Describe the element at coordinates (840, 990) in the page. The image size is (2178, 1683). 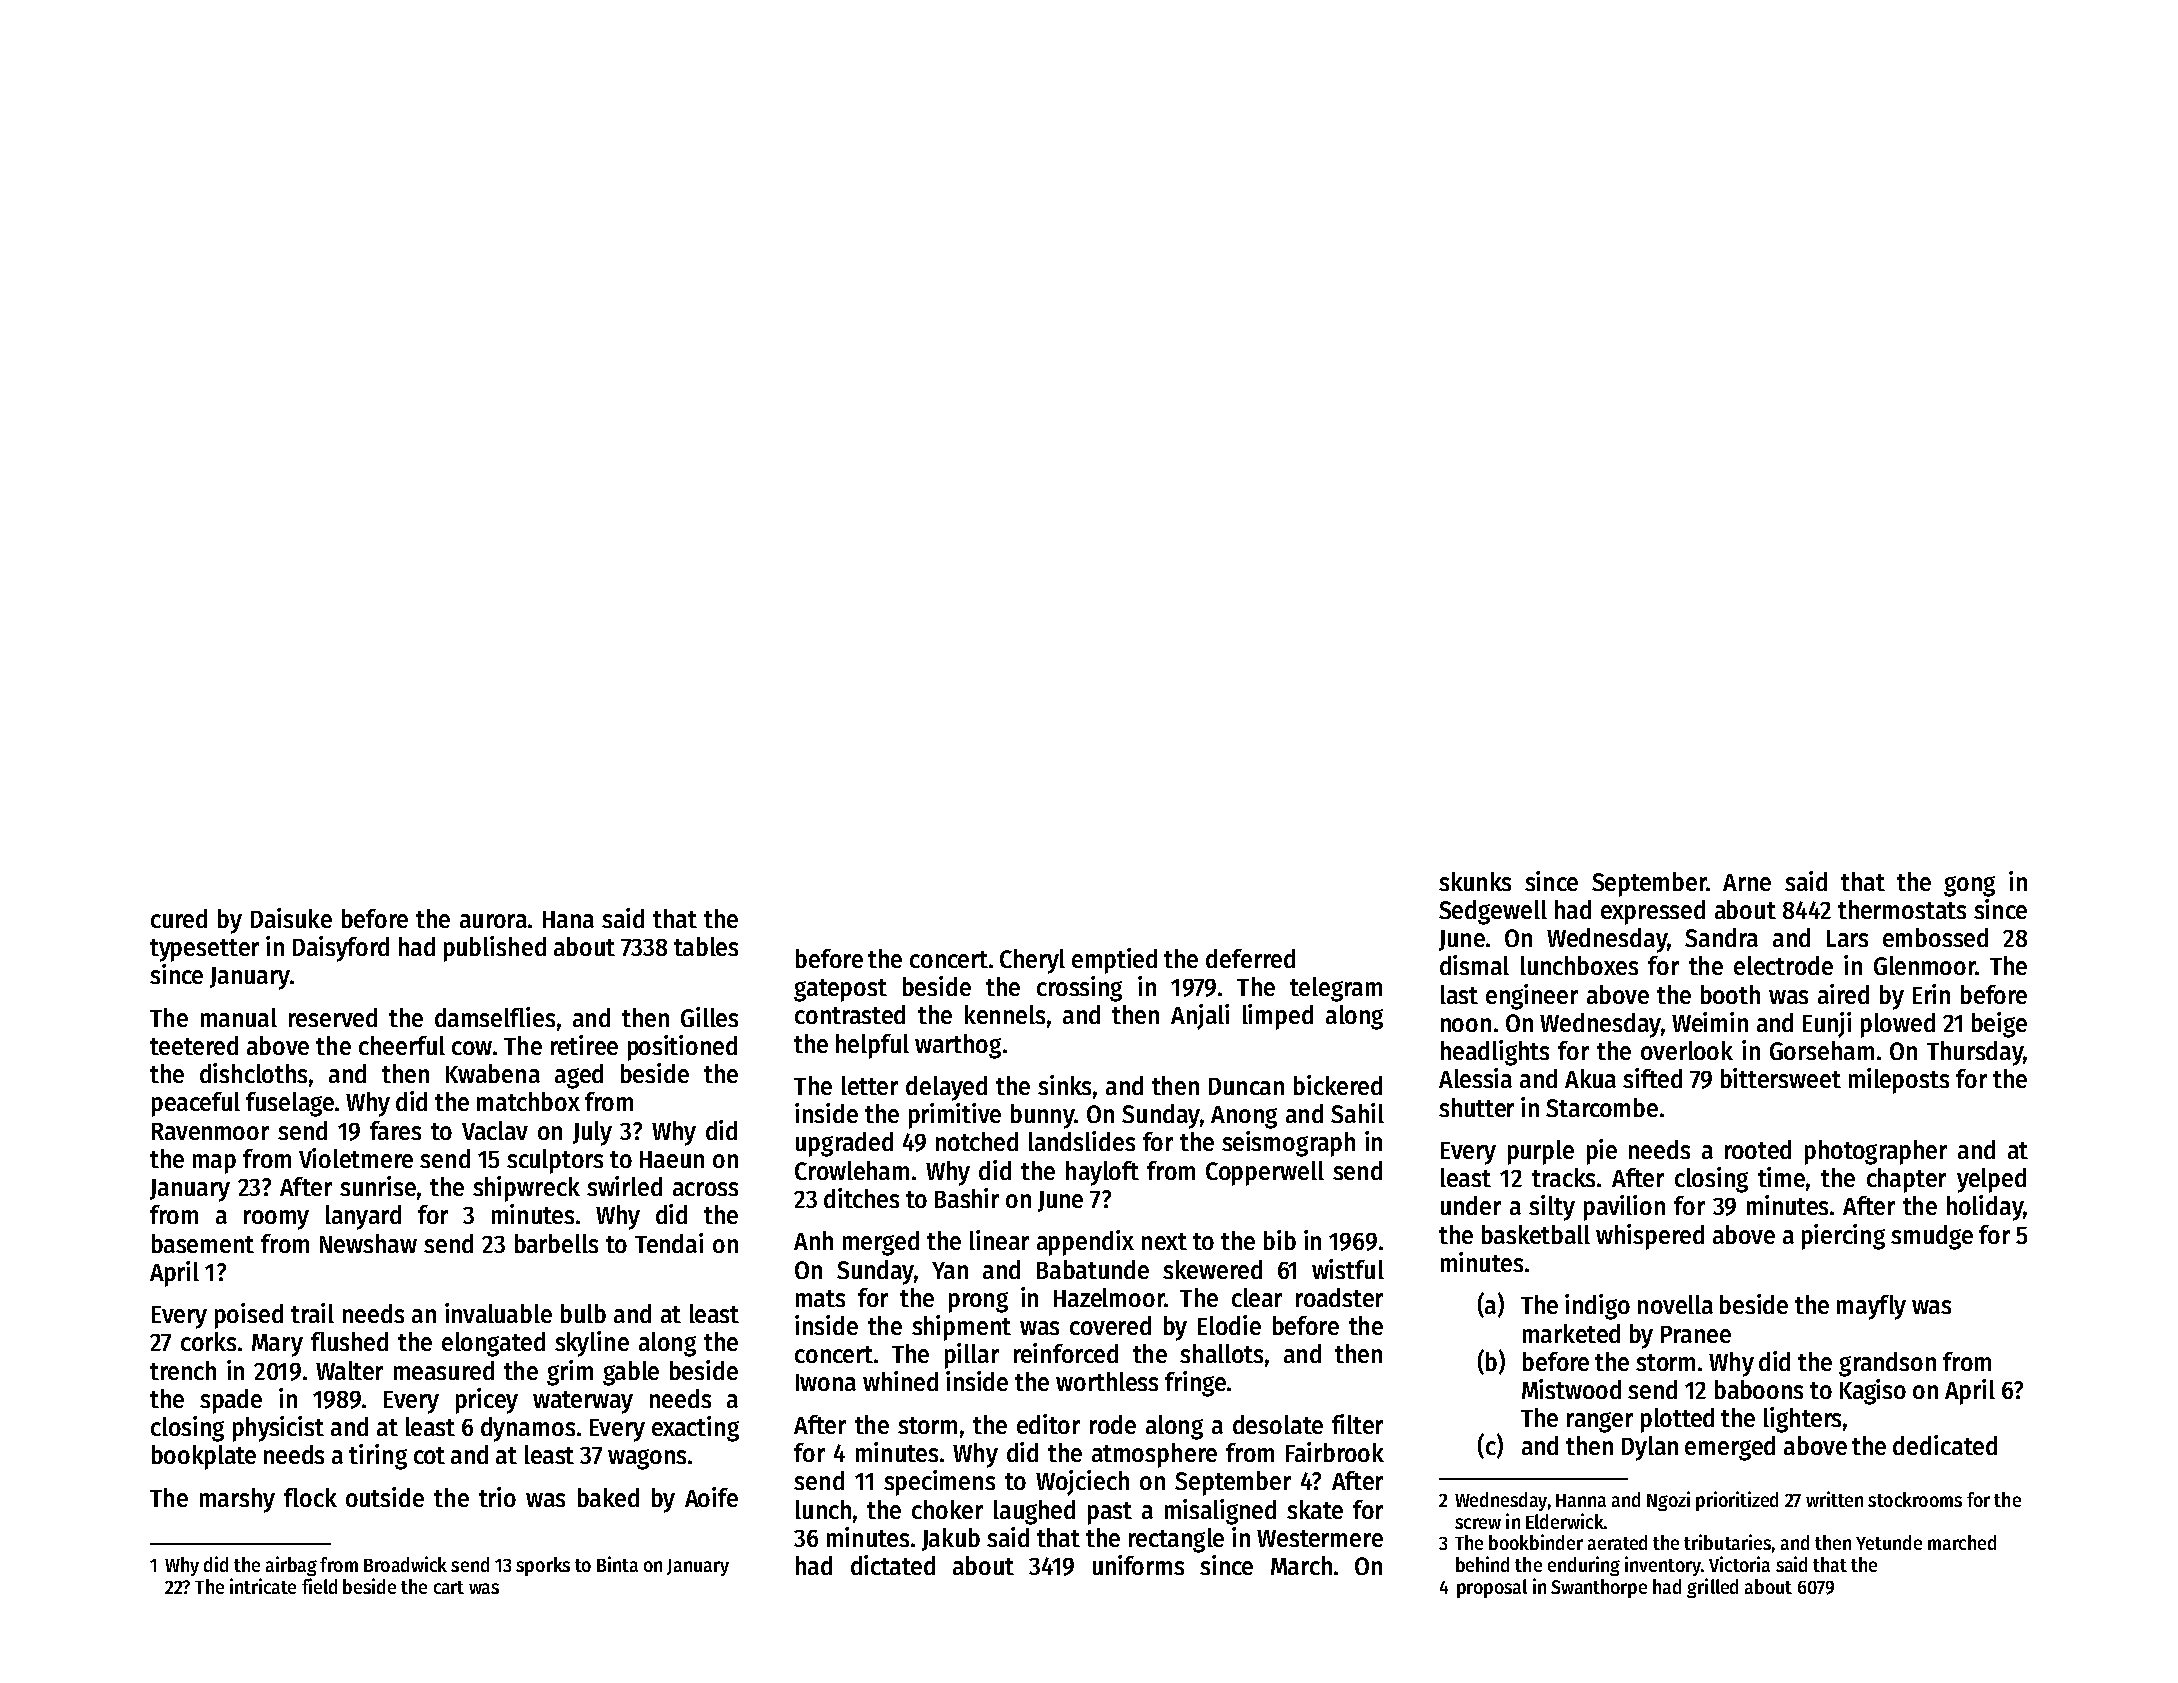
I see `gatepost` at that location.
